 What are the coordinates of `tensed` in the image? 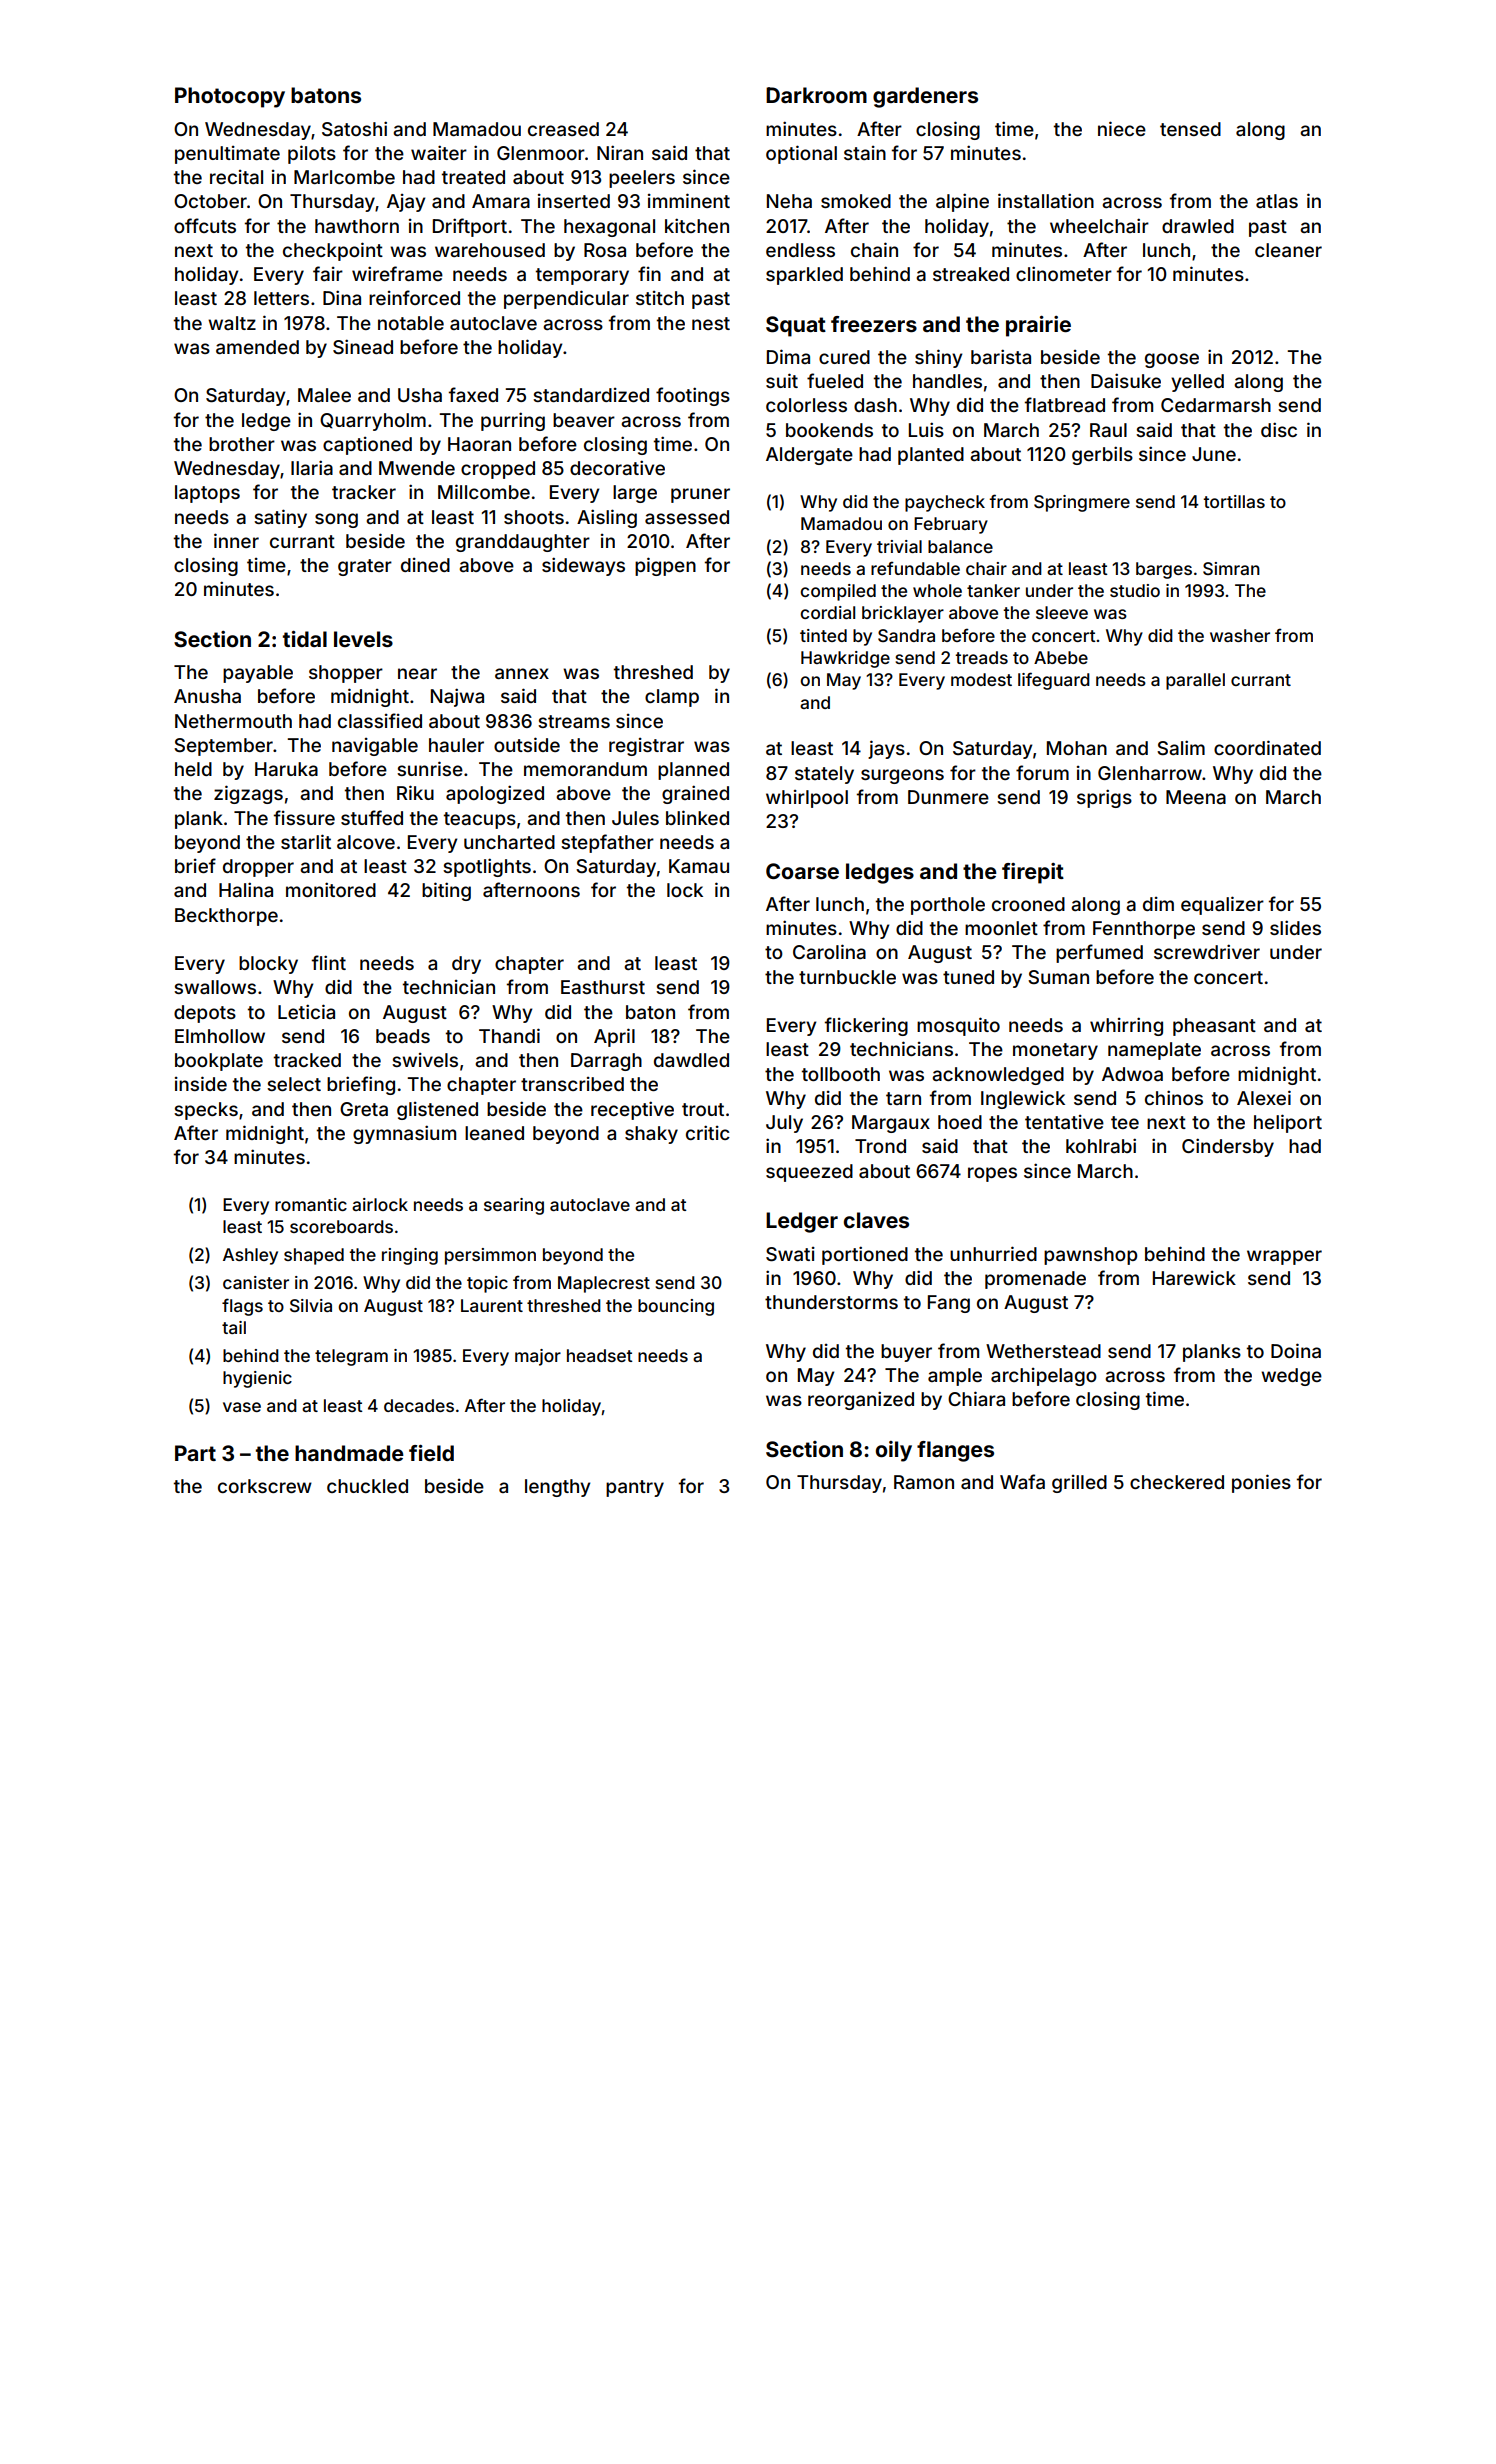 It's located at (1190, 129).
